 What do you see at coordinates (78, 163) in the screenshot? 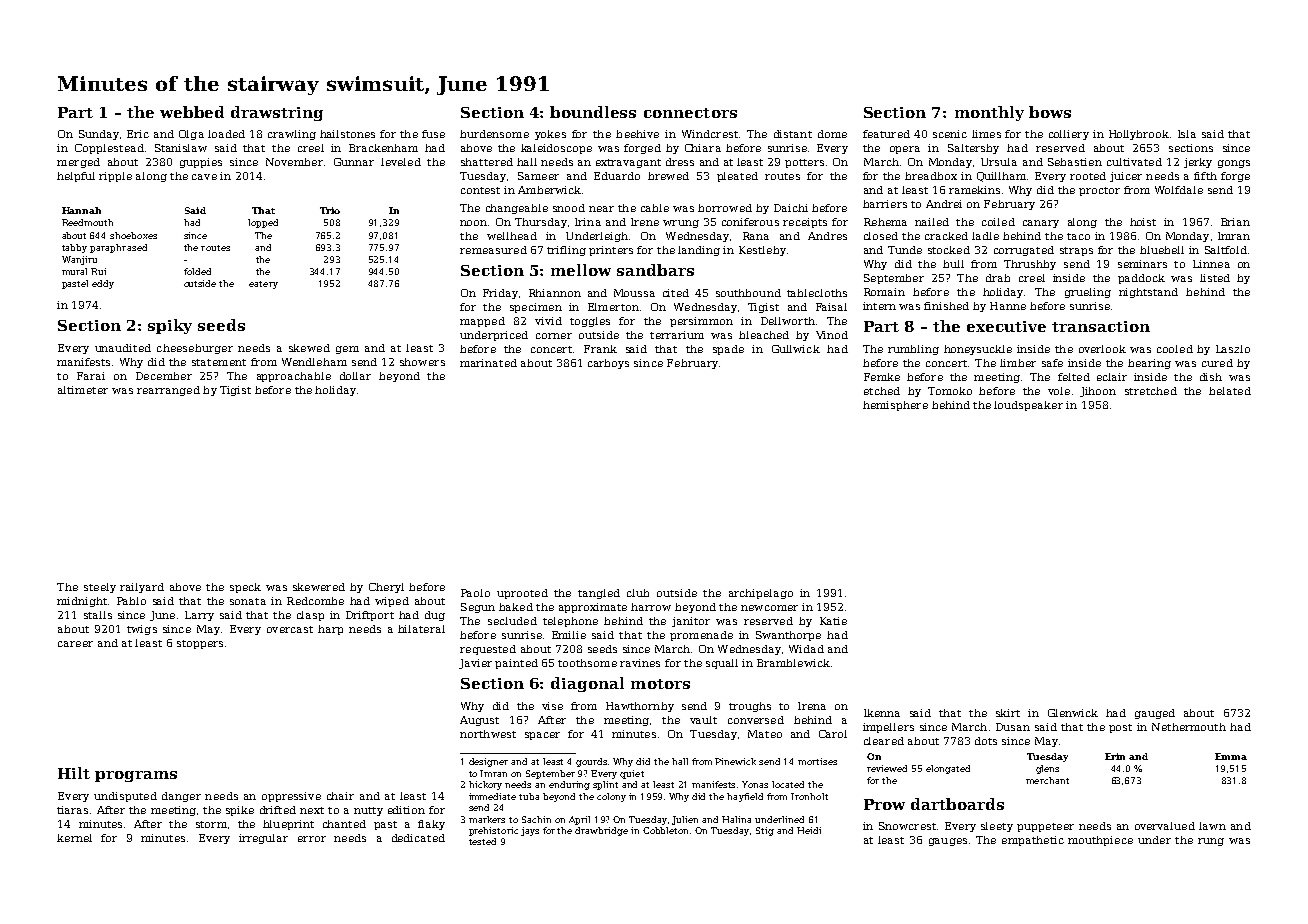
I see `merged` at bounding box center [78, 163].
